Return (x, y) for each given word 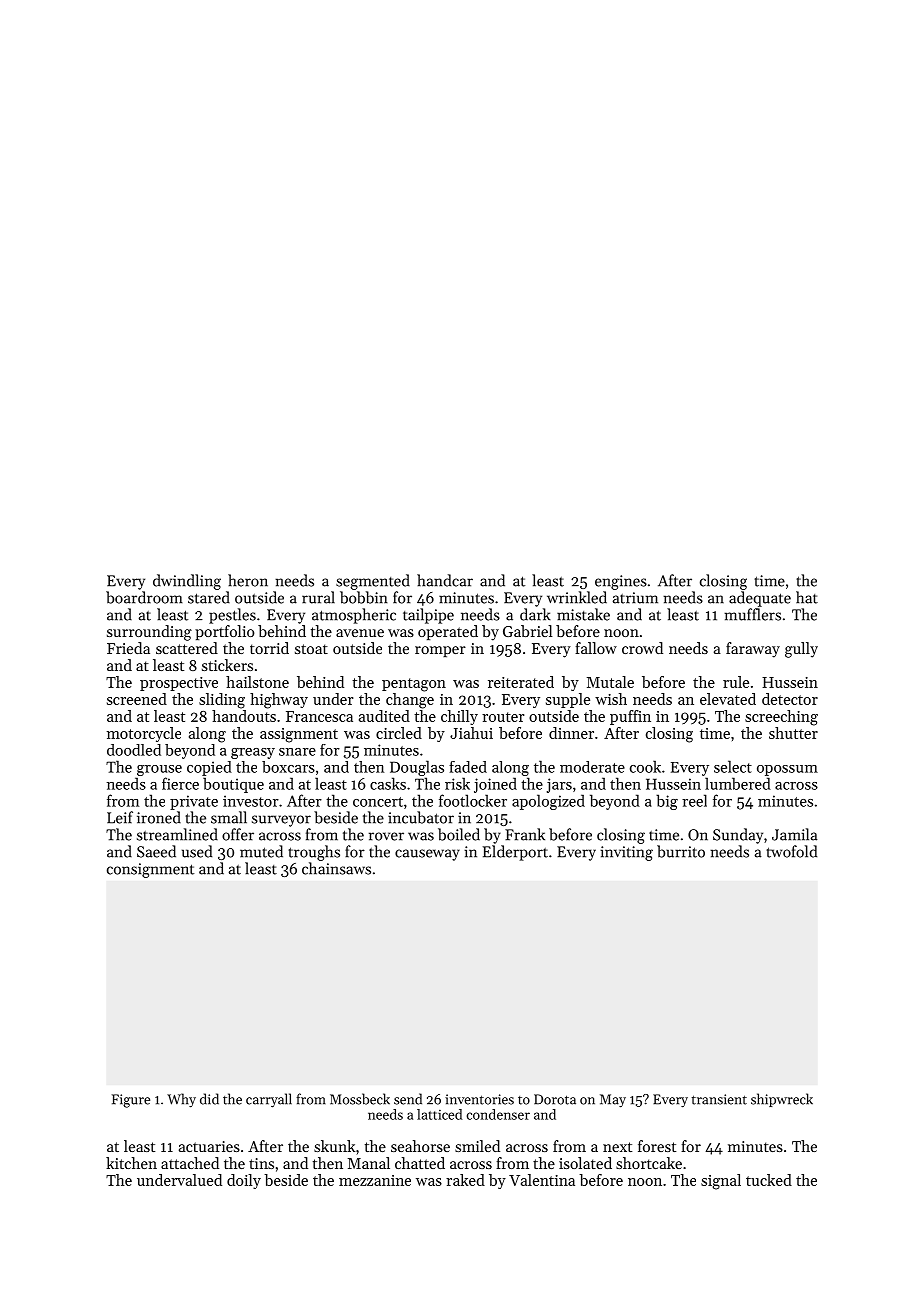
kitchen (131, 1163)
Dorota (555, 1099)
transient (719, 1099)
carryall (269, 1100)
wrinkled (577, 597)
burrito (681, 851)
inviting (626, 853)
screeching (781, 718)
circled (399, 733)
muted (261, 851)
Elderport (515, 853)
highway (279, 701)
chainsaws (336, 868)
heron (248, 580)
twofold (791, 851)
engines (621, 582)
